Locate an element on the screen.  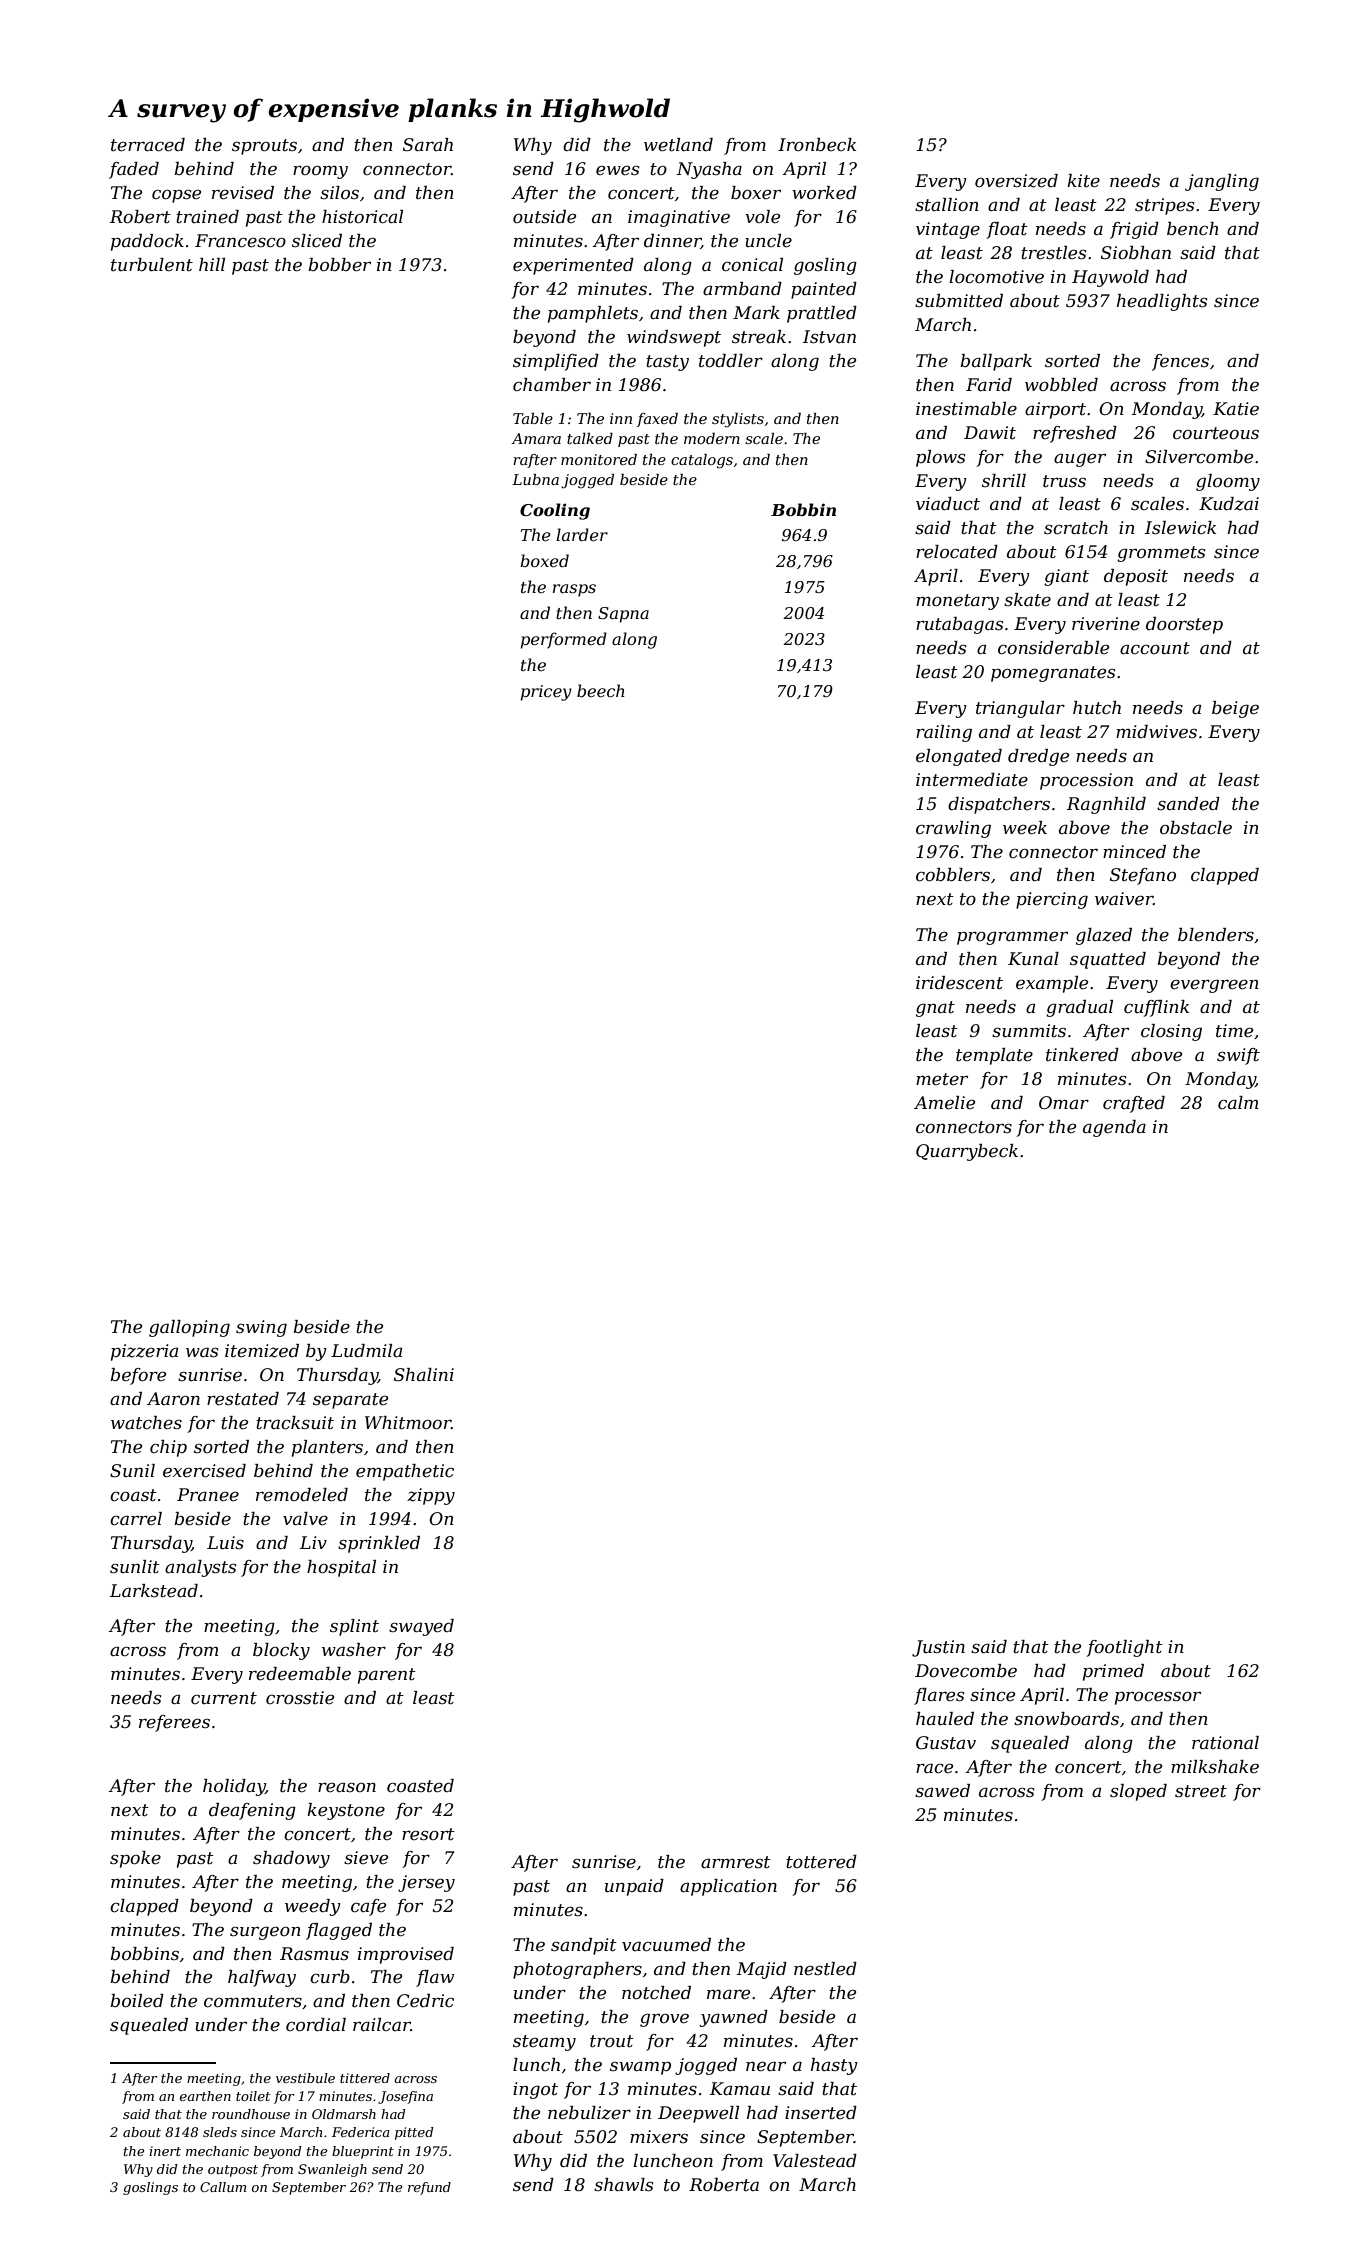
pricey is located at coordinates (546, 693).
